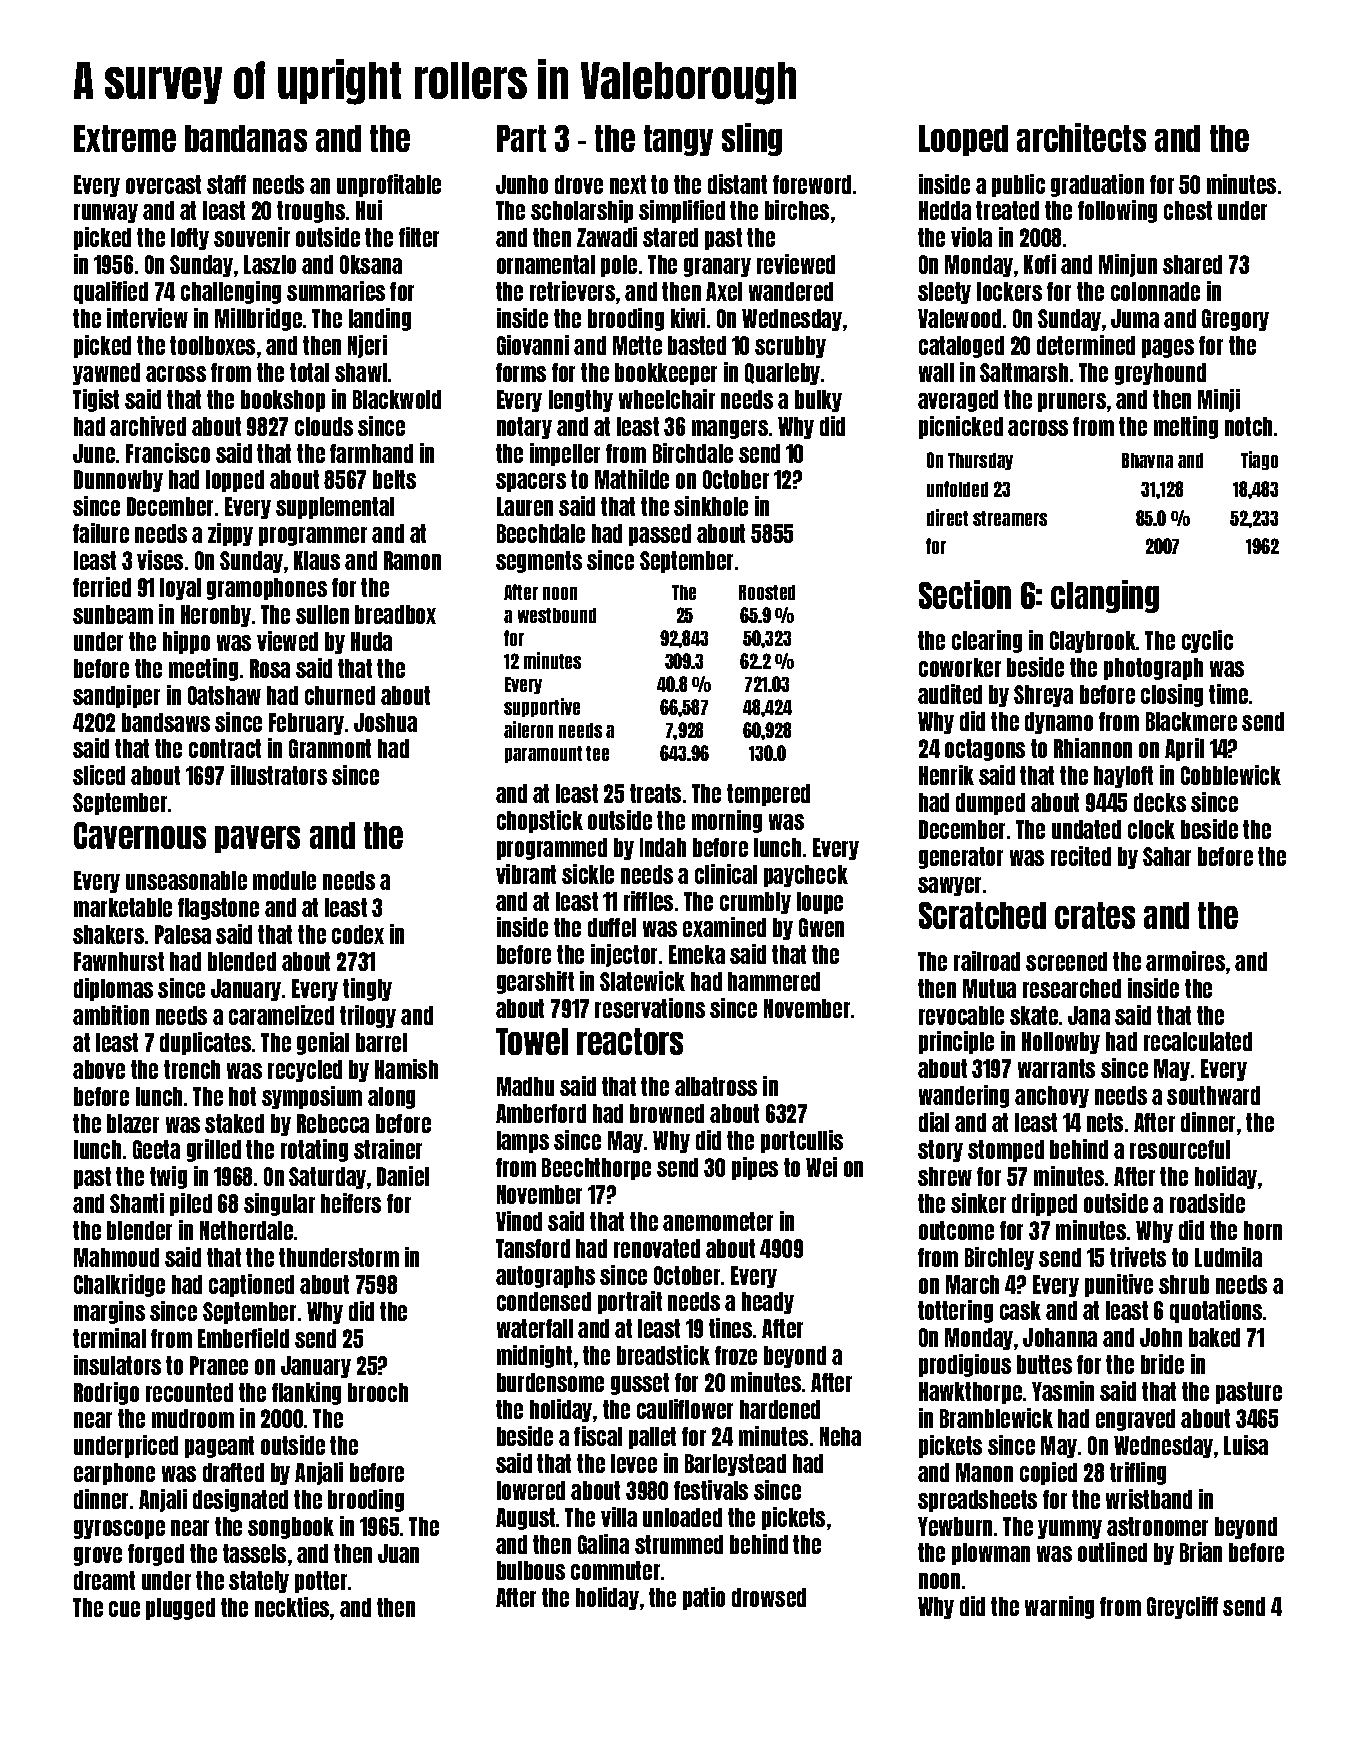 Image resolution: width=1361 pixels, height=1762 pixels. What do you see at coordinates (133, 1123) in the document?
I see `blazer` at bounding box center [133, 1123].
